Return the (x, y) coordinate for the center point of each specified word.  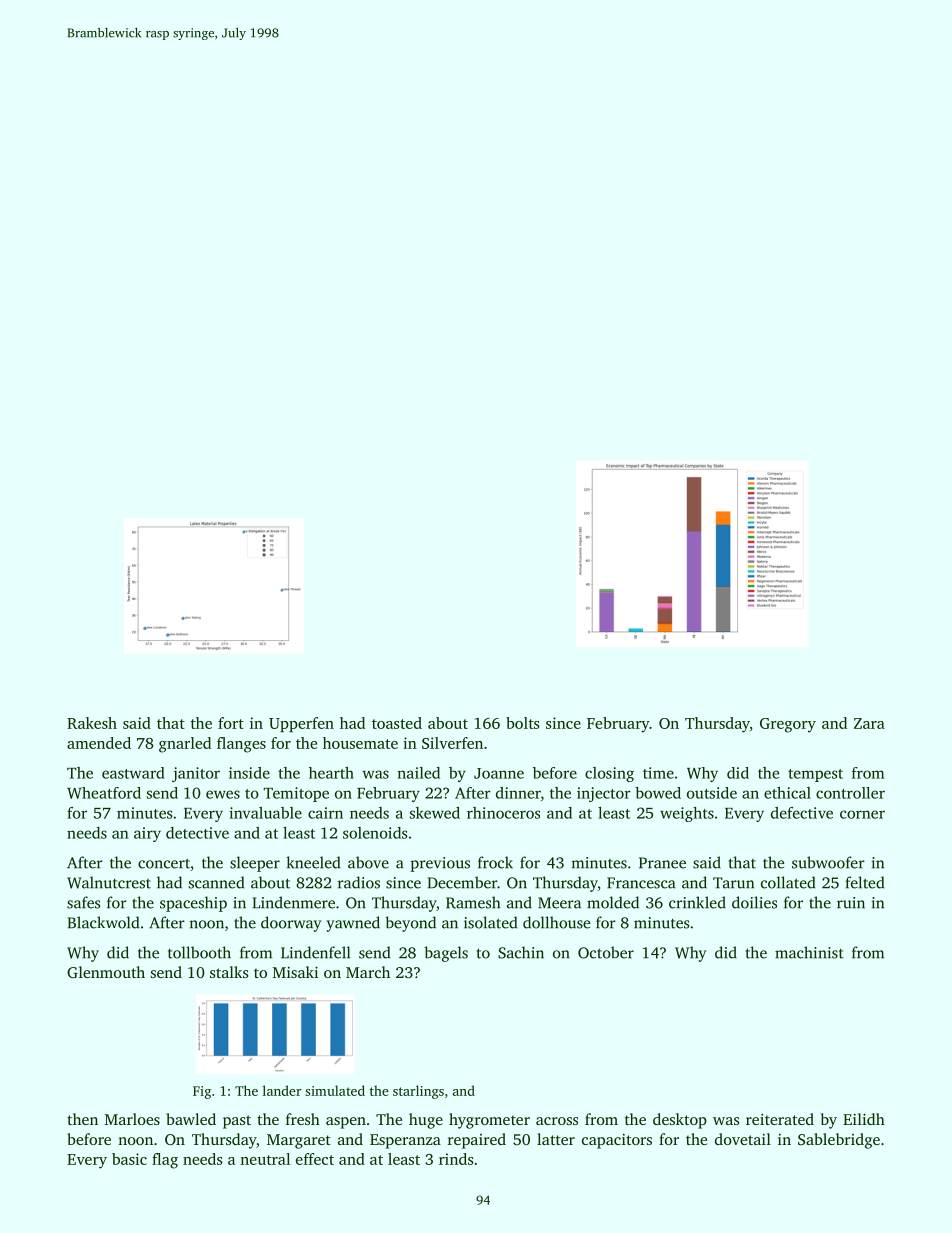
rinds (456, 1159)
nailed (418, 773)
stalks (229, 972)
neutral (265, 1159)
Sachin (521, 952)
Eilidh (864, 1119)
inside (249, 773)
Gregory (788, 725)
